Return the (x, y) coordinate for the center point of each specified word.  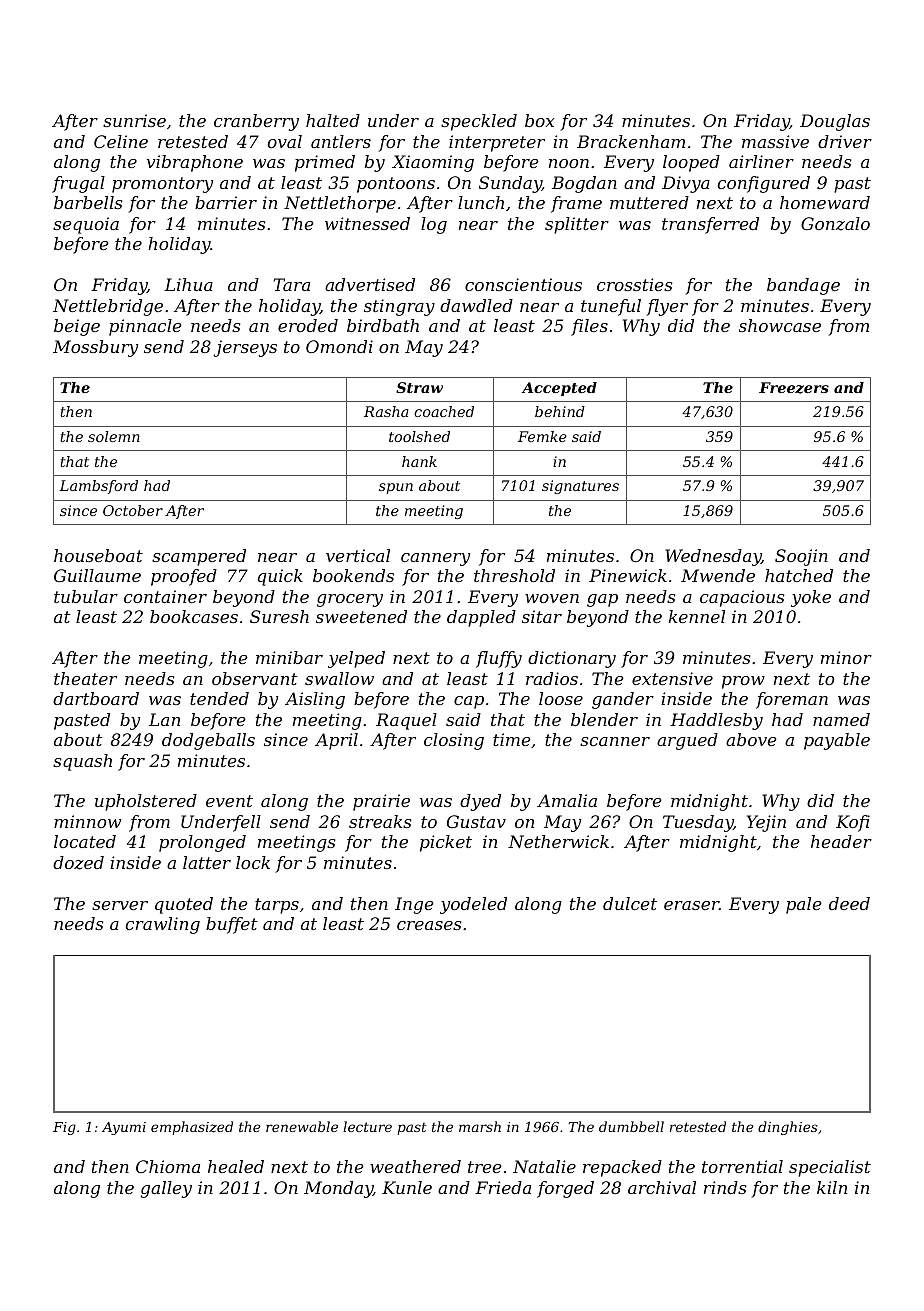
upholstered (146, 802)
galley (166, 1189)
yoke (811, 598)
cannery (435, 559)
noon (569, 163)
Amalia (567, 800)
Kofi (853, 823)
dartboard (96, 698)
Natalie (544, 1166)
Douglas (835, 122)
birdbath (383, 325)
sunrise (134, 120)
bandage (803, 286)
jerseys (245, 348)
